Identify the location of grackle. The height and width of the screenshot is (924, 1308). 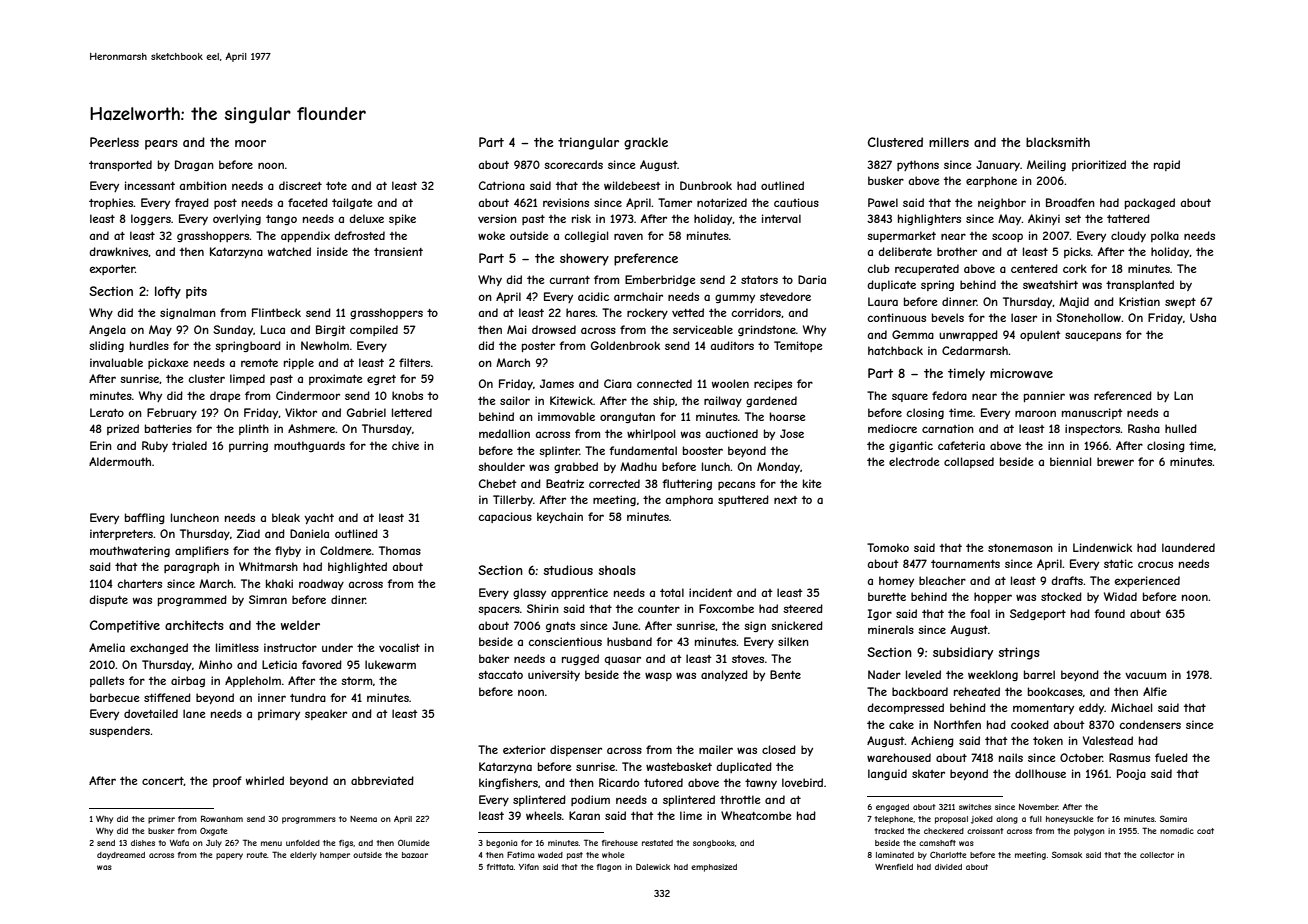
(646, 143).
